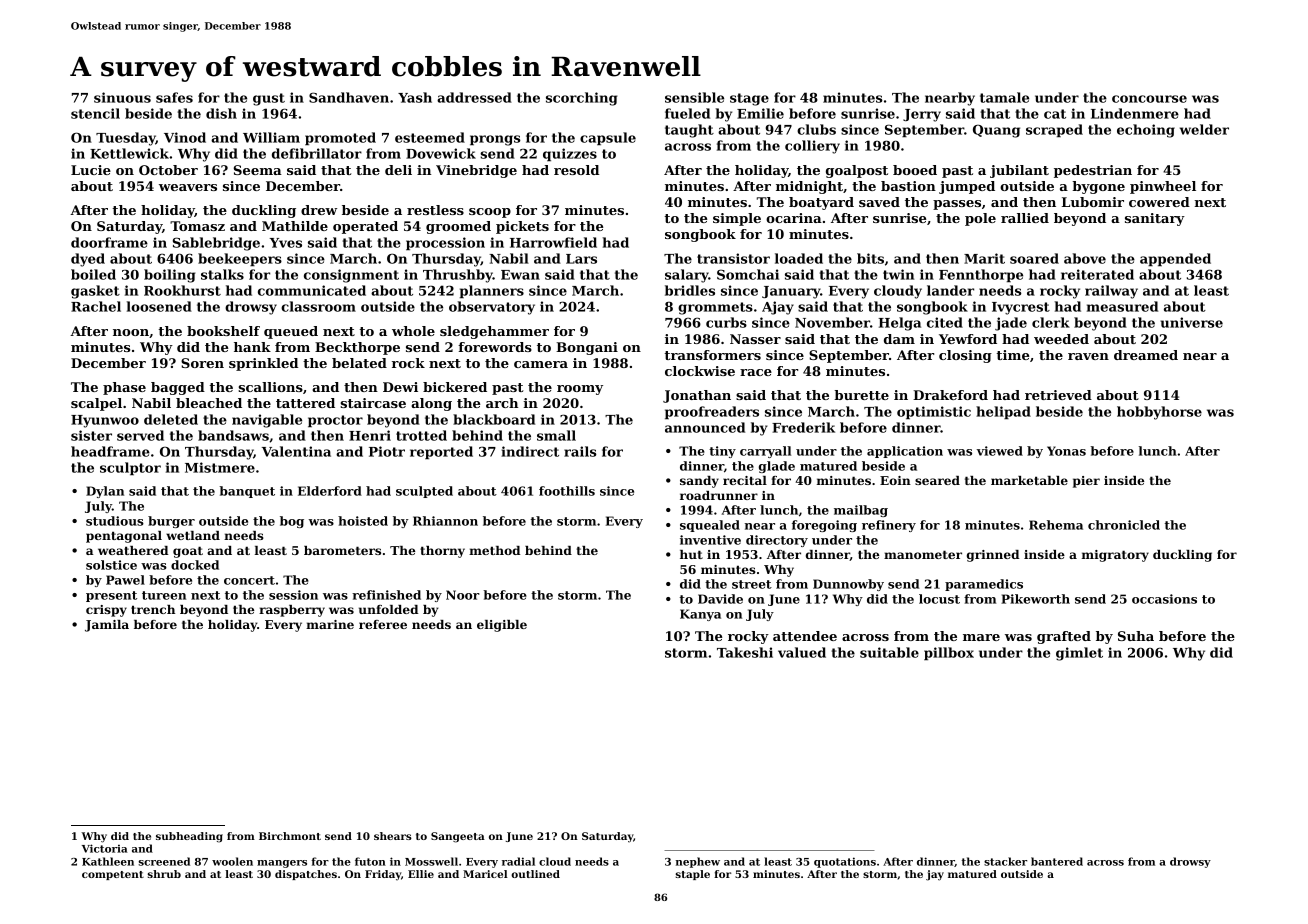 The height and width of the screenshot is (924, 1308). I want to click on paramedics, so click(984, 585).
